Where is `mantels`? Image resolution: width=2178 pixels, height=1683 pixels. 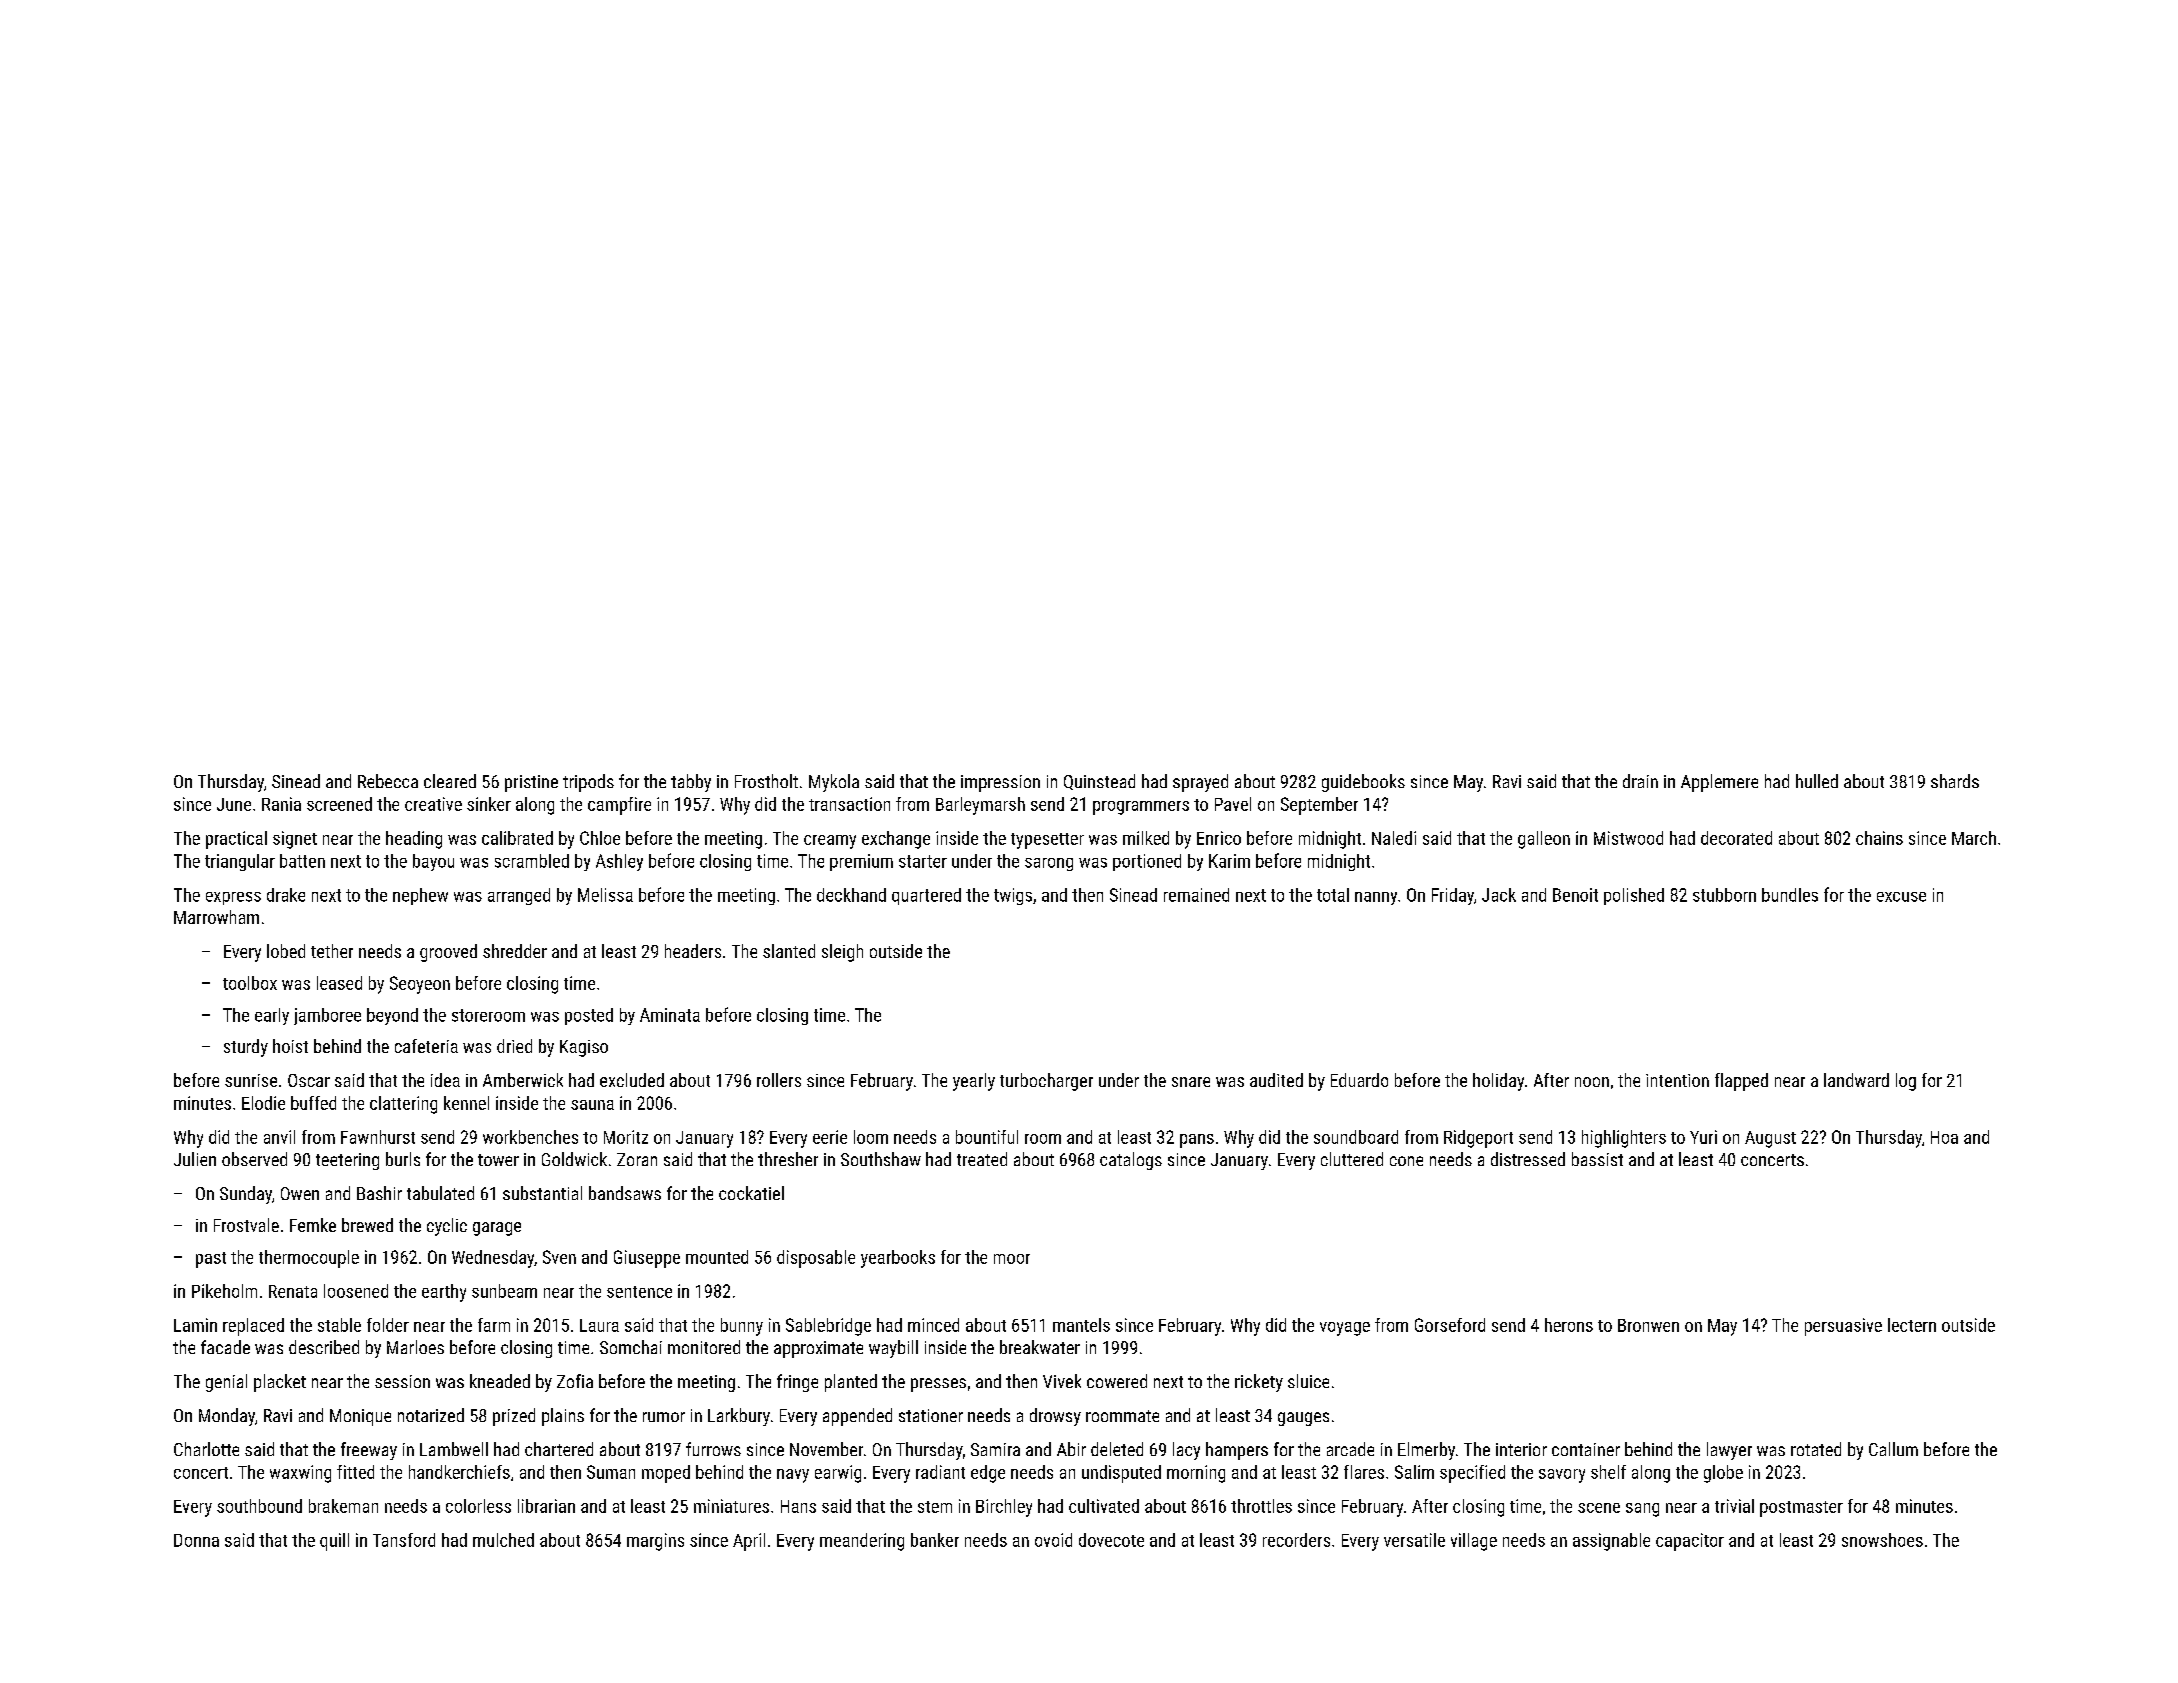
mantels is located at coordinates (1081, 1325).
